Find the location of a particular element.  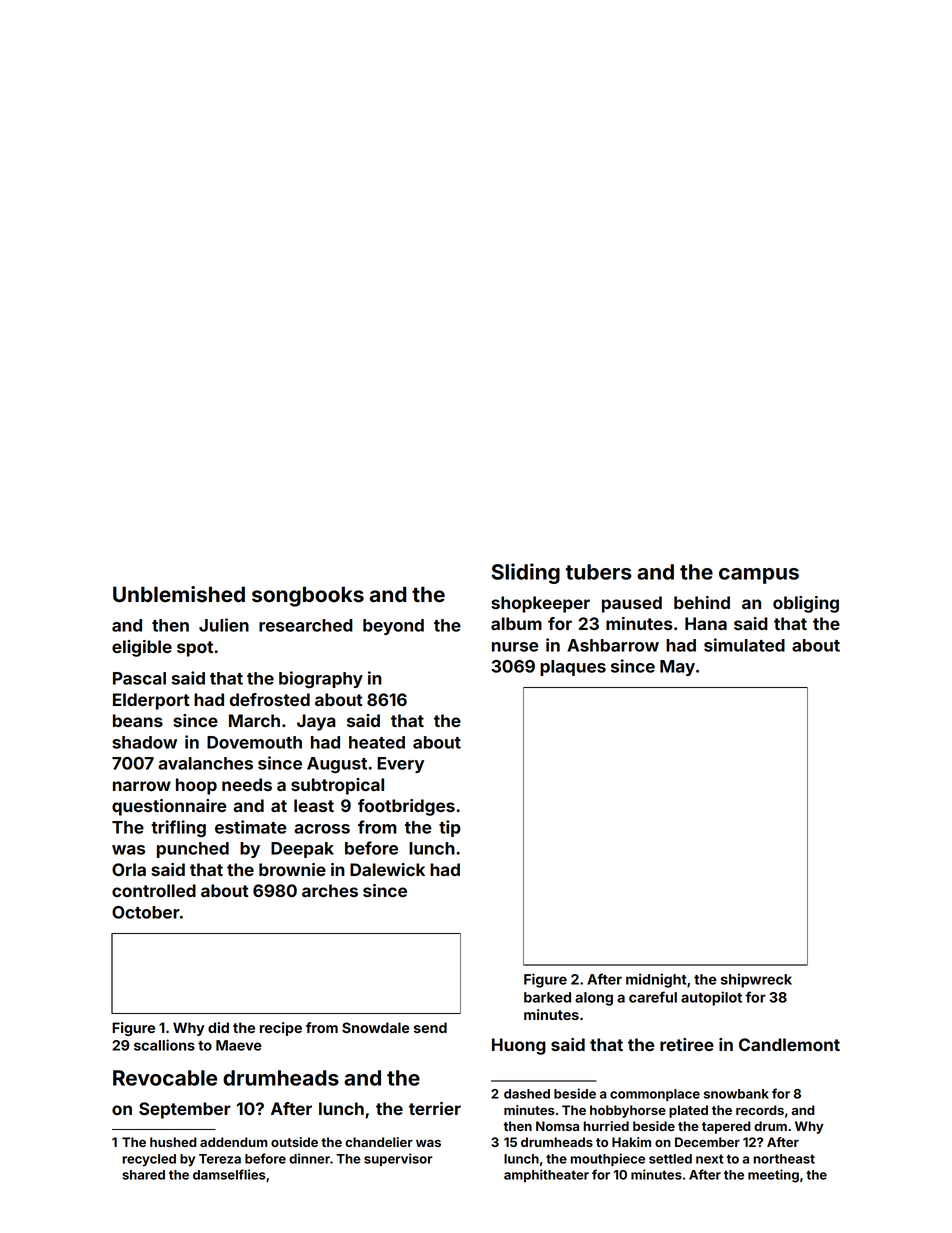

October is located at coordinates (146, 912).
